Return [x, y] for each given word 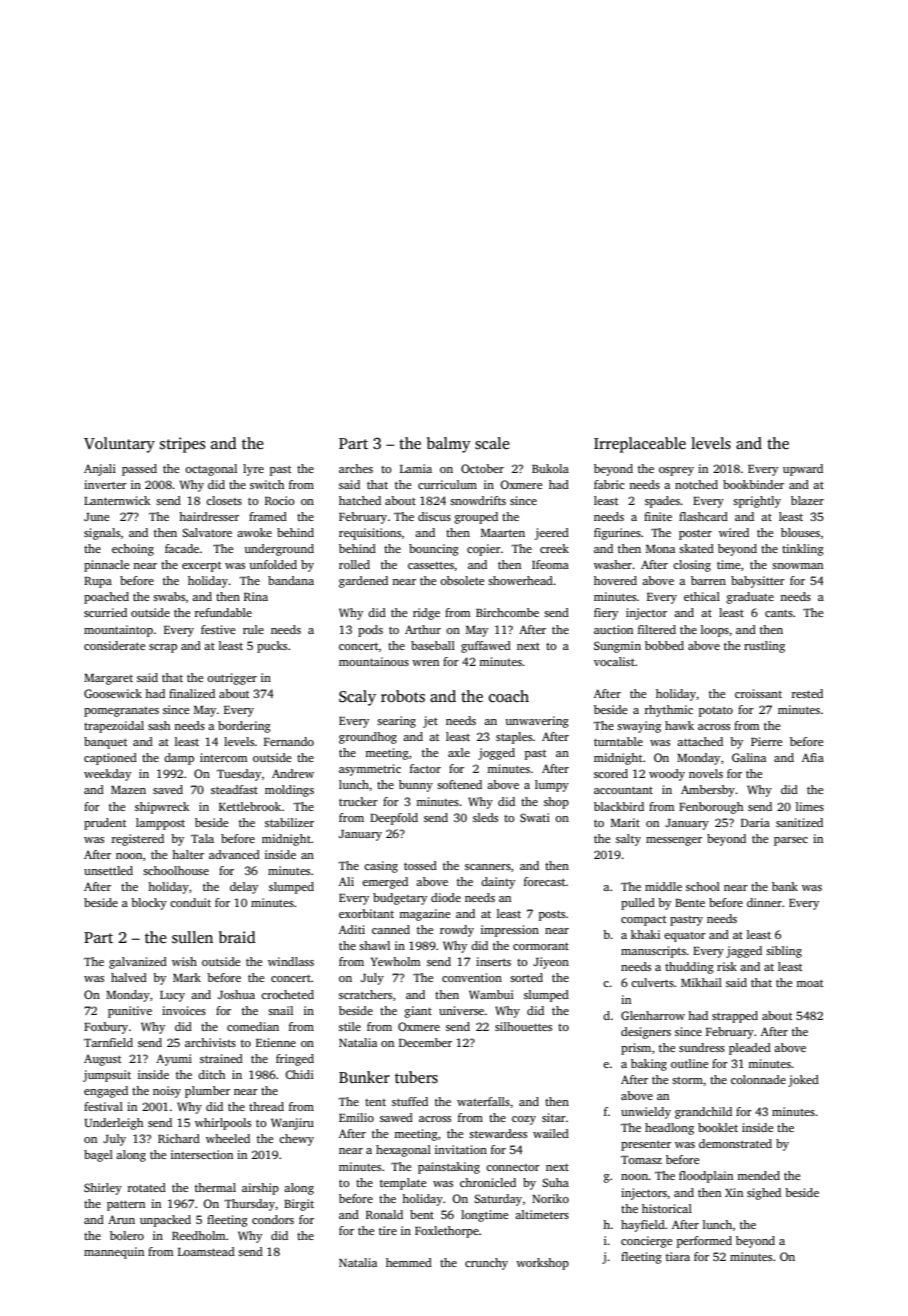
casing [381, 867]
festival [103, 1106]
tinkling [803, 550]
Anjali [100, 470]
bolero [127, 1235]
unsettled [108, 870]
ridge [426, 614]
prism [636, 1049]
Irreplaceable [640, 445]
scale [492, 443]
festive [218, 629]
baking [649, 1065]
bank [785, 886]
